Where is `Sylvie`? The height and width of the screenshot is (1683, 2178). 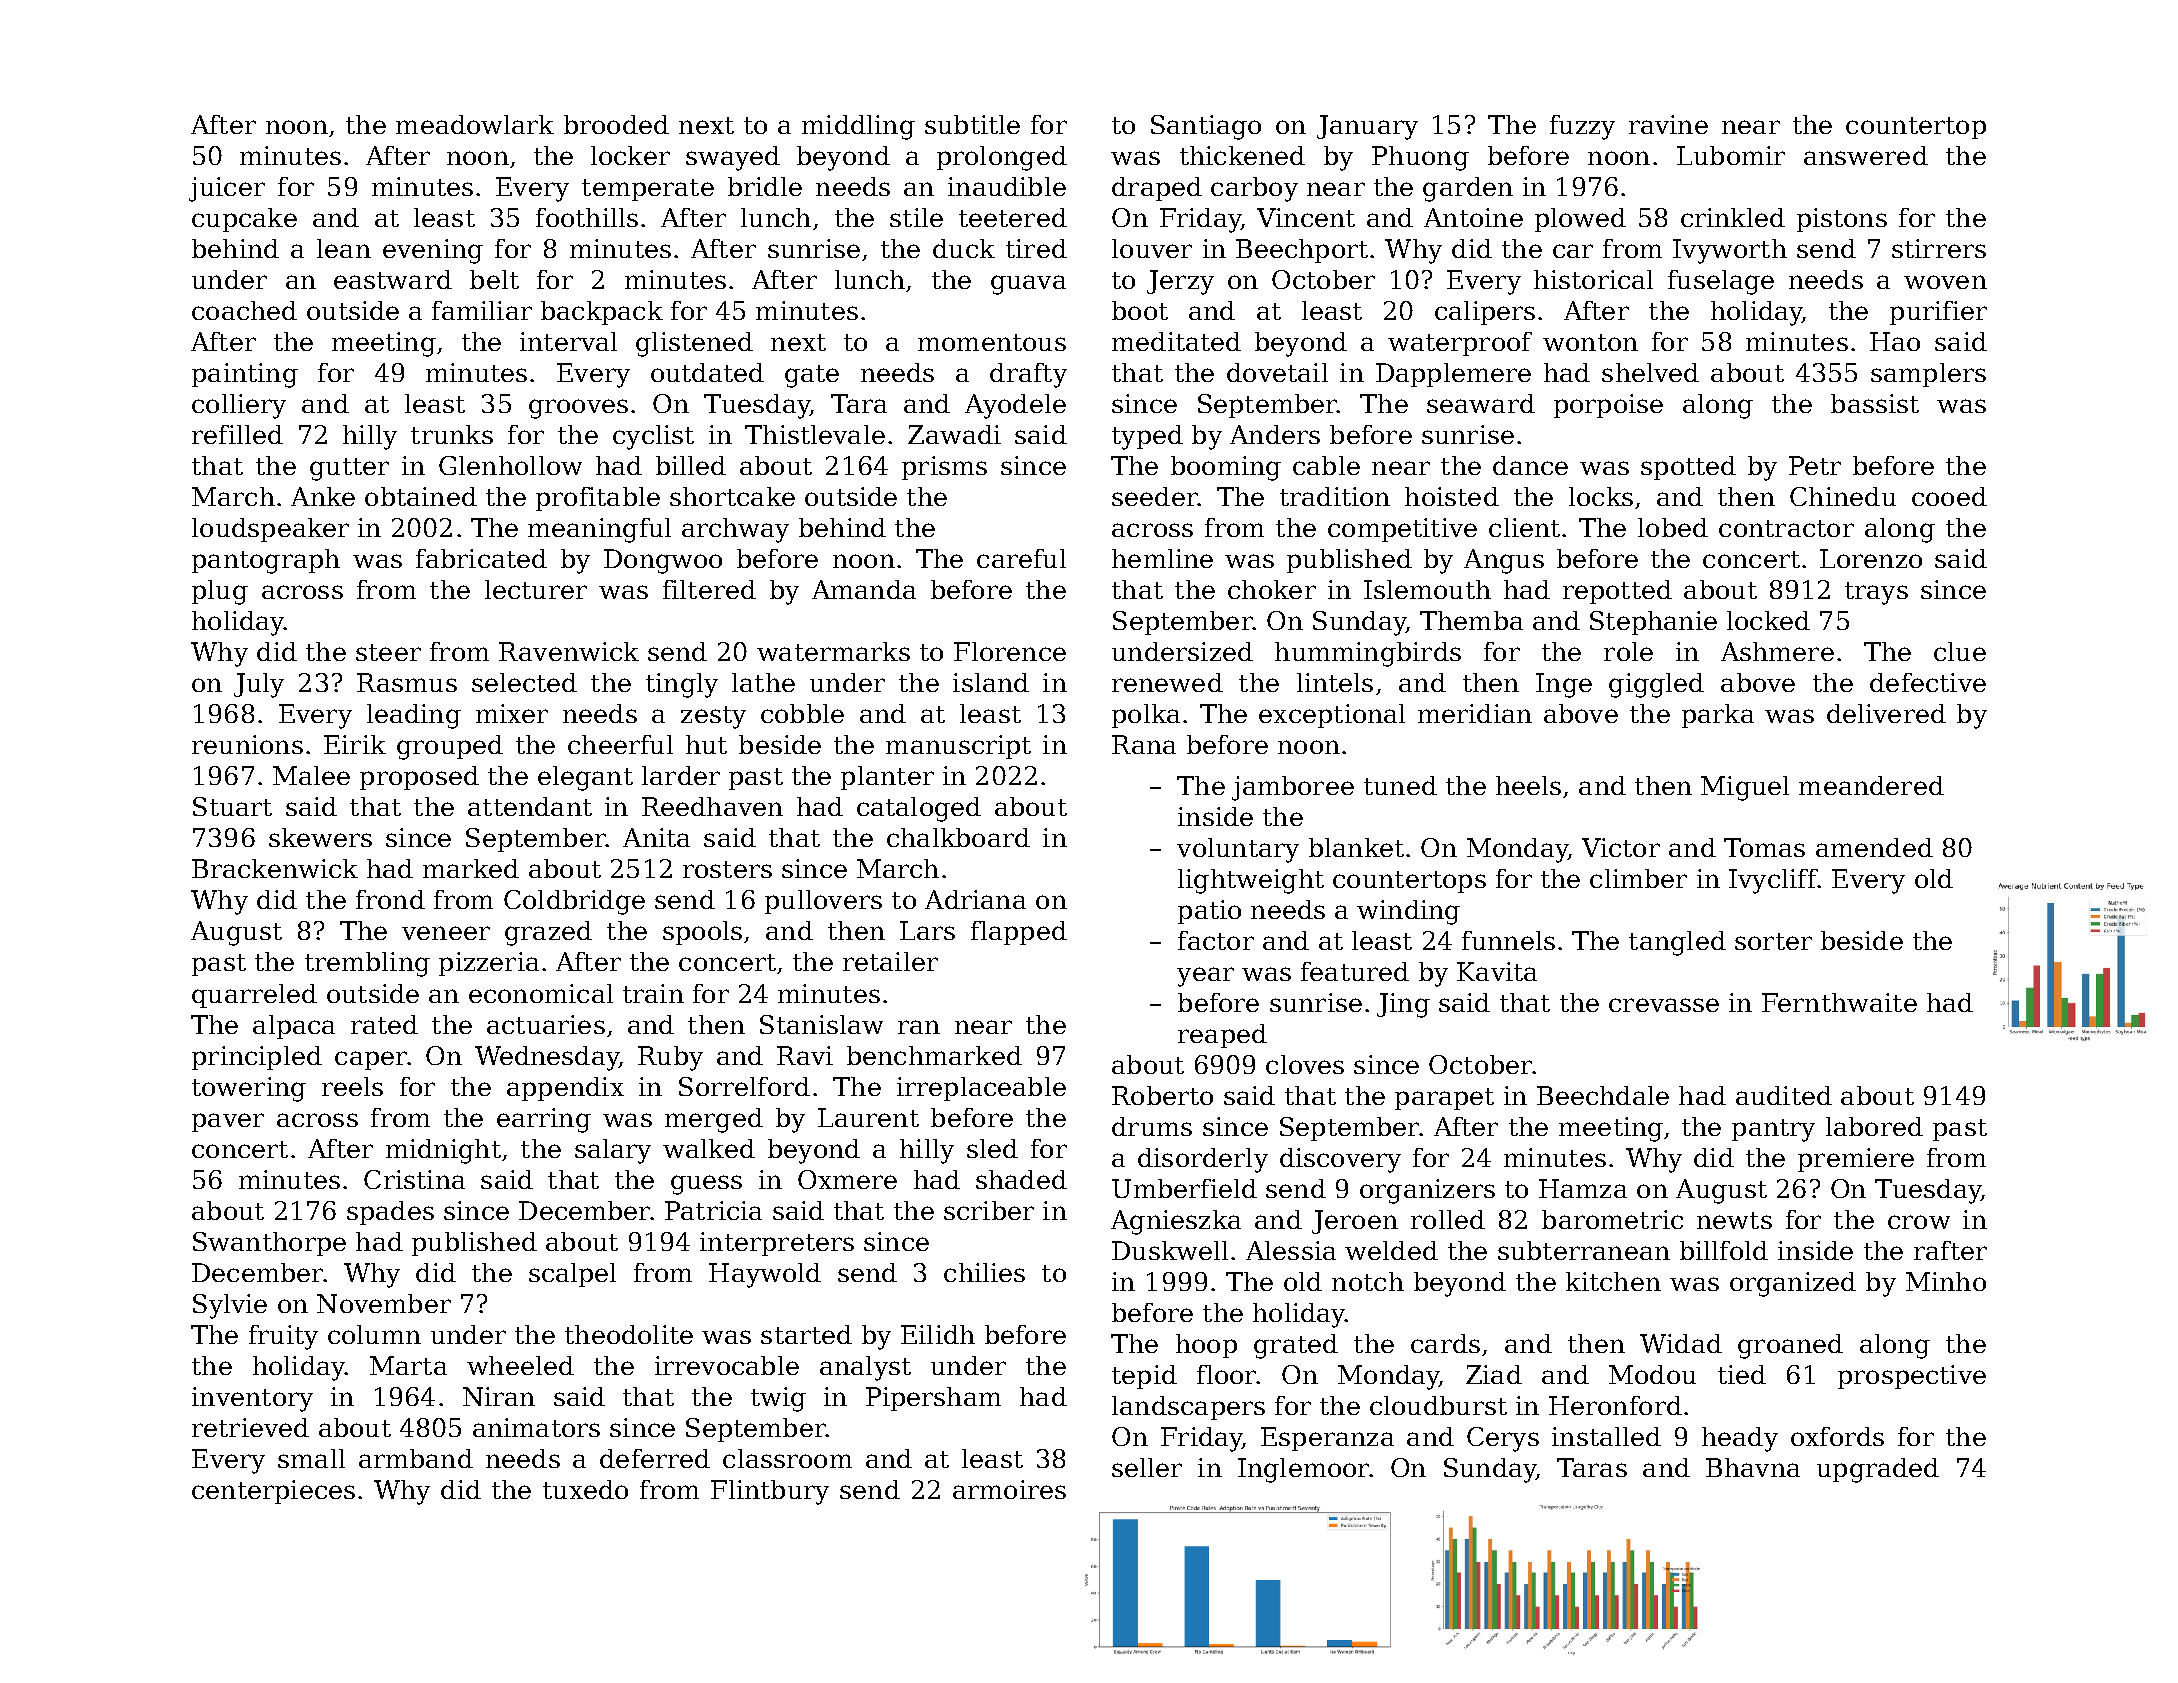
Sylvie is located at coordinates (230, 1306).
